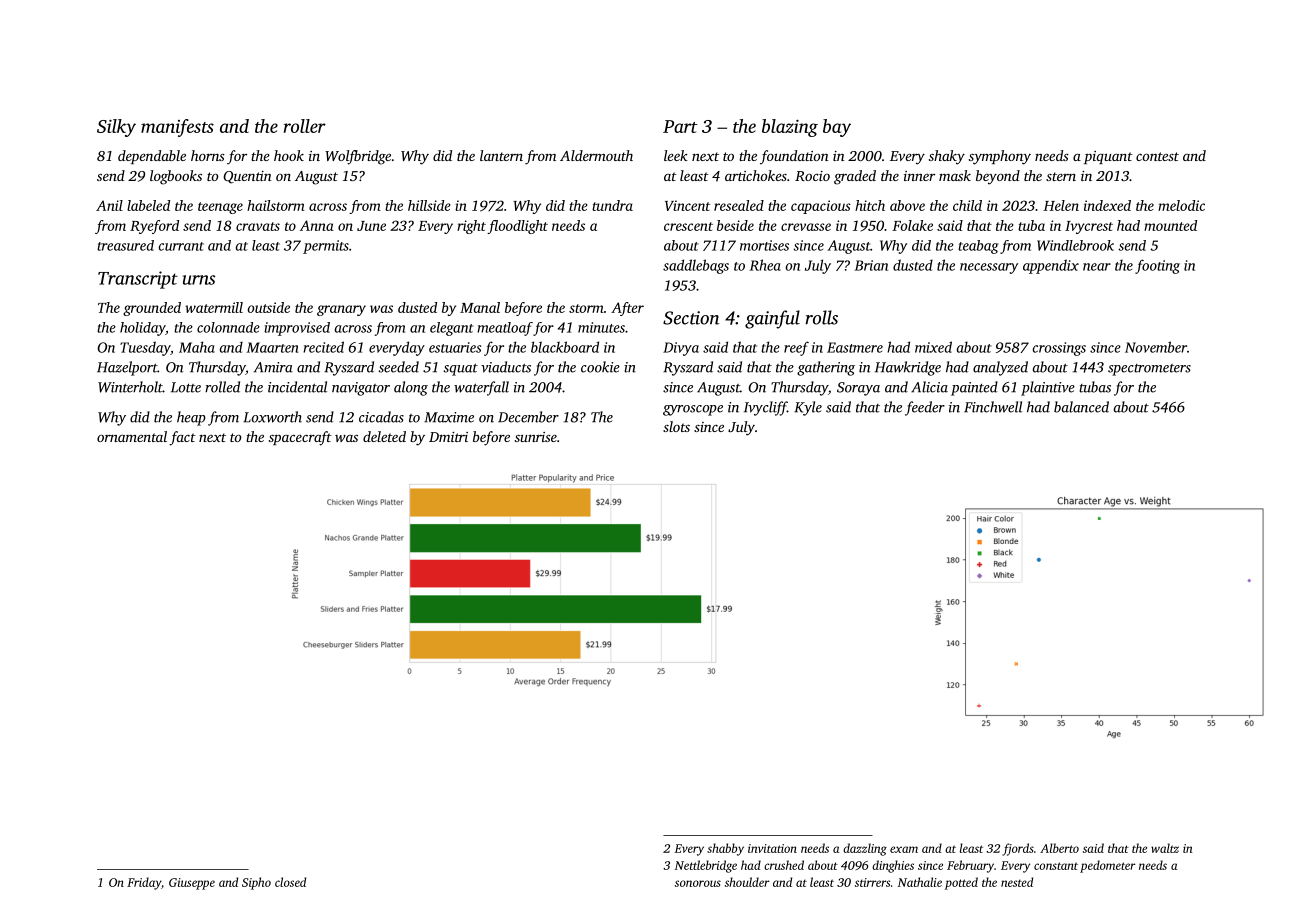 This page has width=1308, height=924. Describe the element at coordinates (1075, 245) in the page. I see `Windlebrook` at that location.
